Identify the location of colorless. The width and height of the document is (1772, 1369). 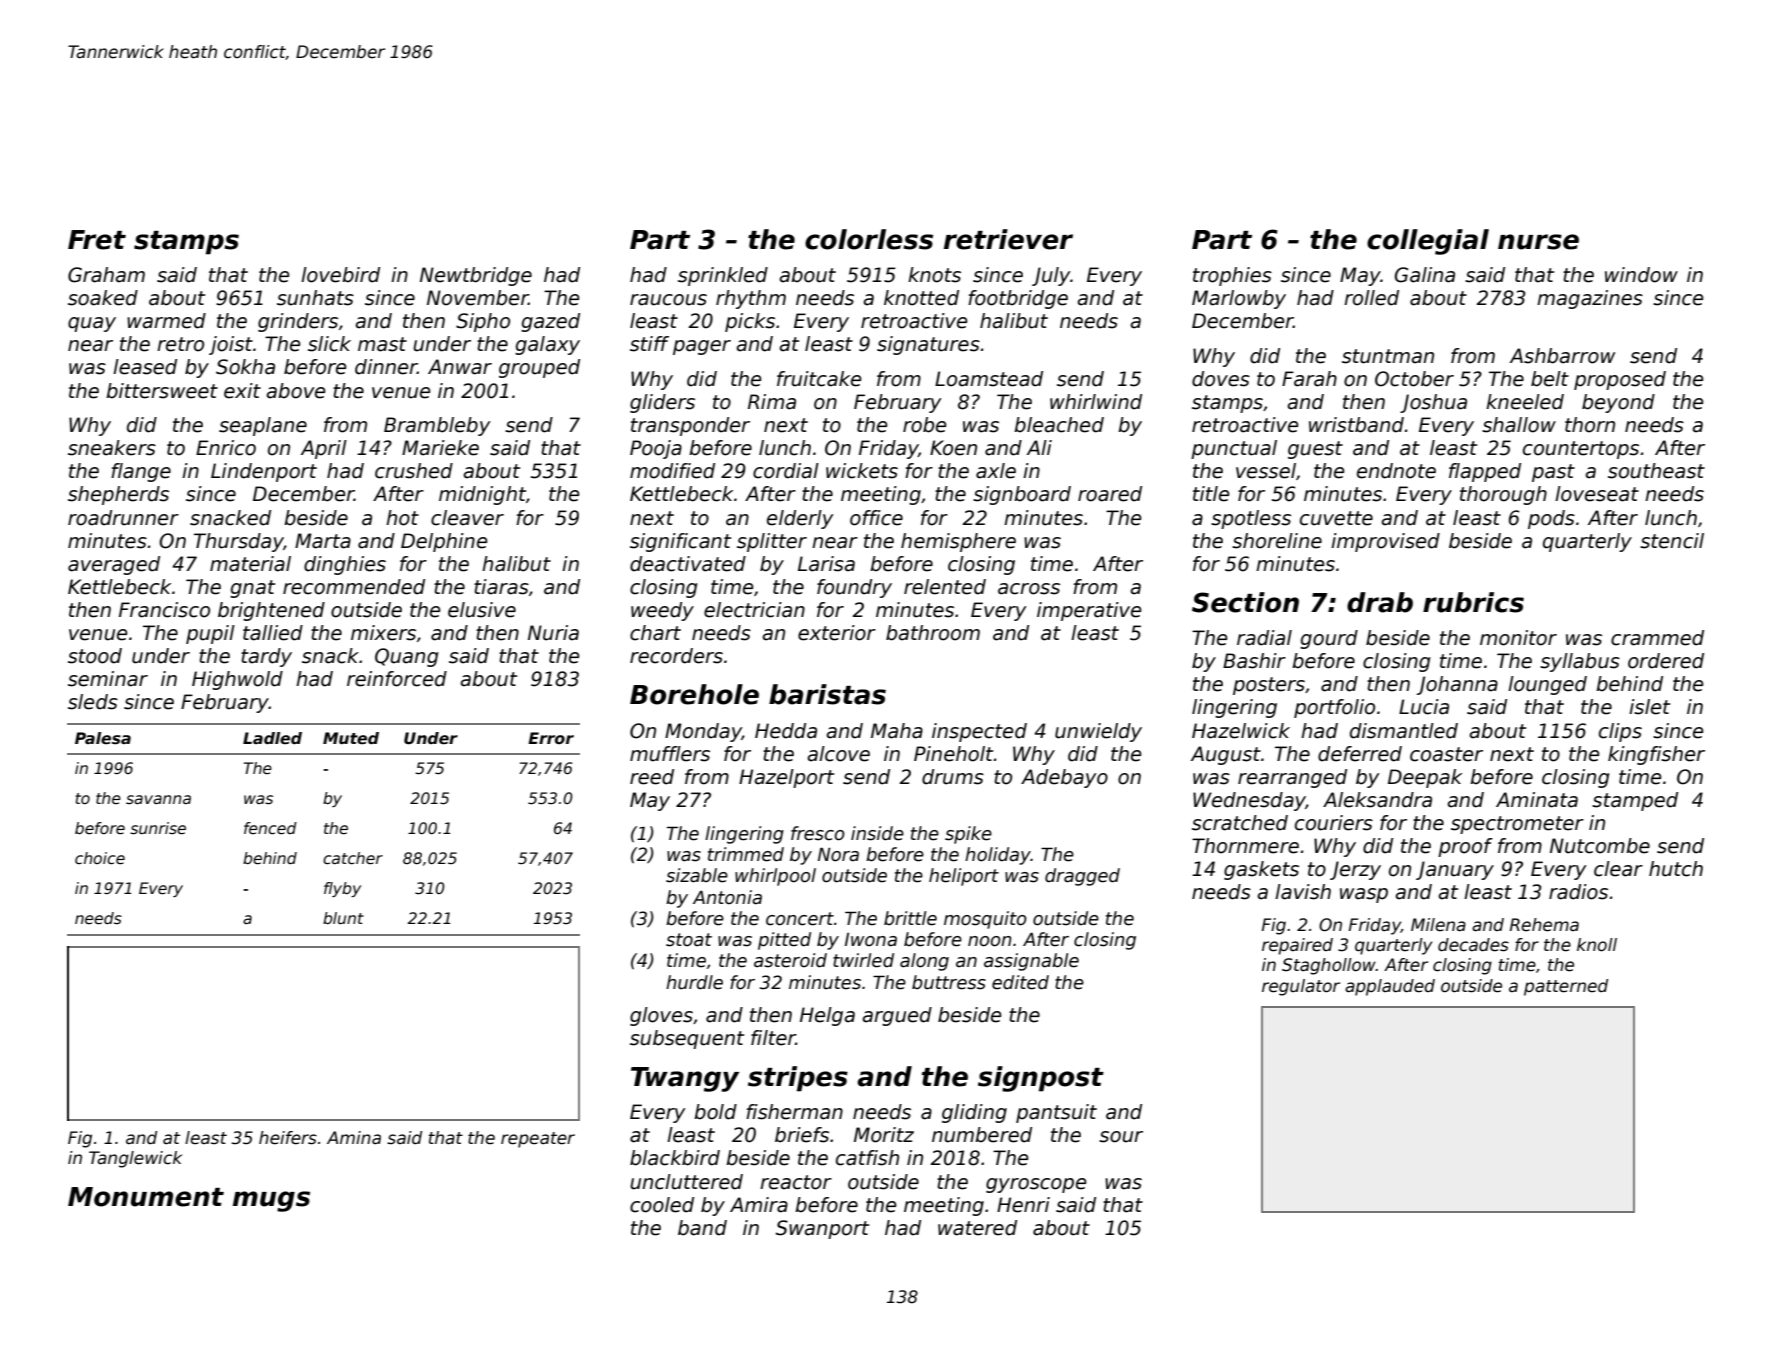
(869, 239).
